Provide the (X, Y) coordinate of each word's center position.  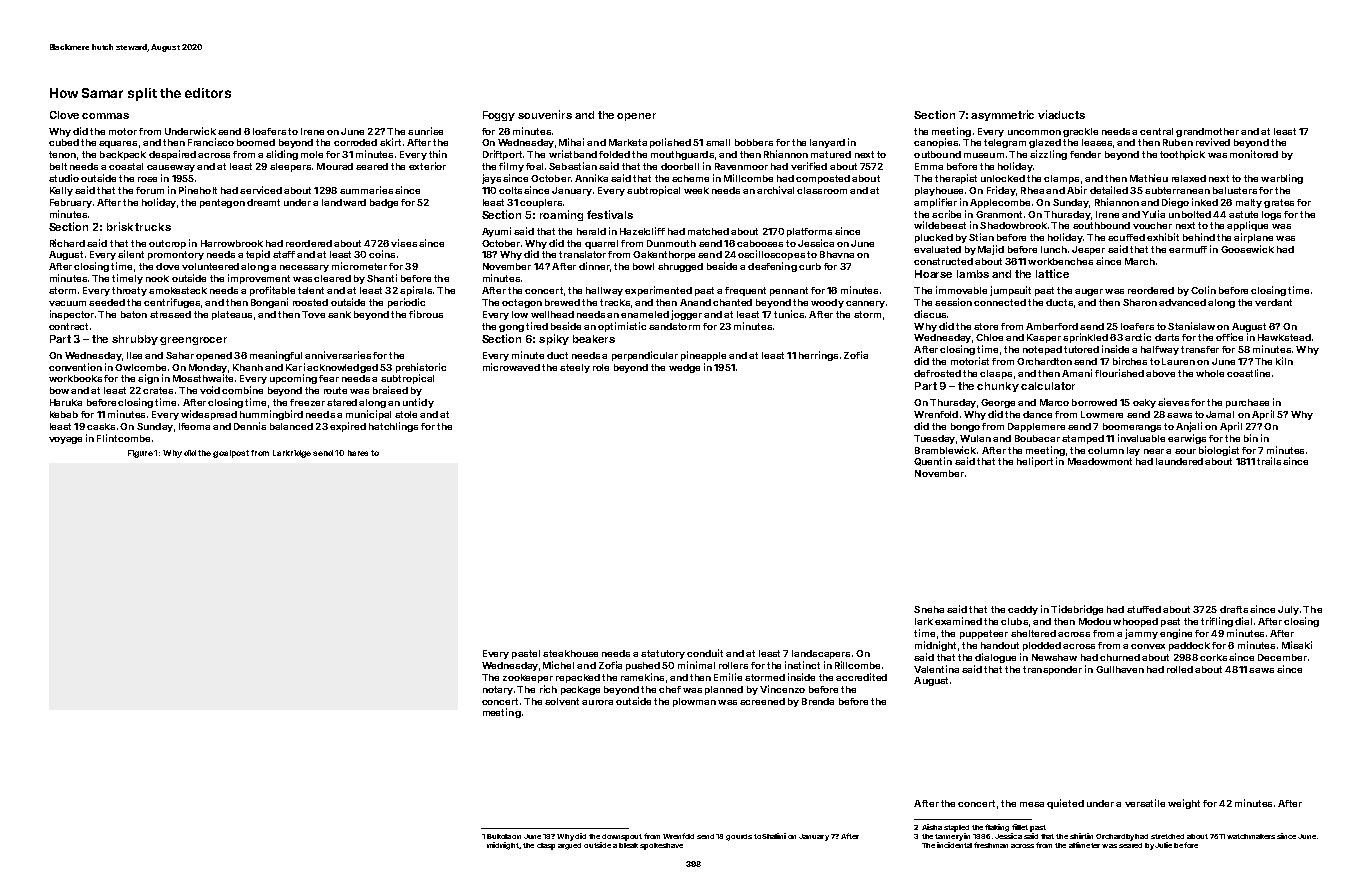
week (696, 190)
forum (150, 190)
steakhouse (570, 653)
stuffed (1144, 609)
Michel (558, 665)
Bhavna (837, 254)
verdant (1273, 302)
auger (1089, 292)
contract (68, 326)
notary (498, 690)
